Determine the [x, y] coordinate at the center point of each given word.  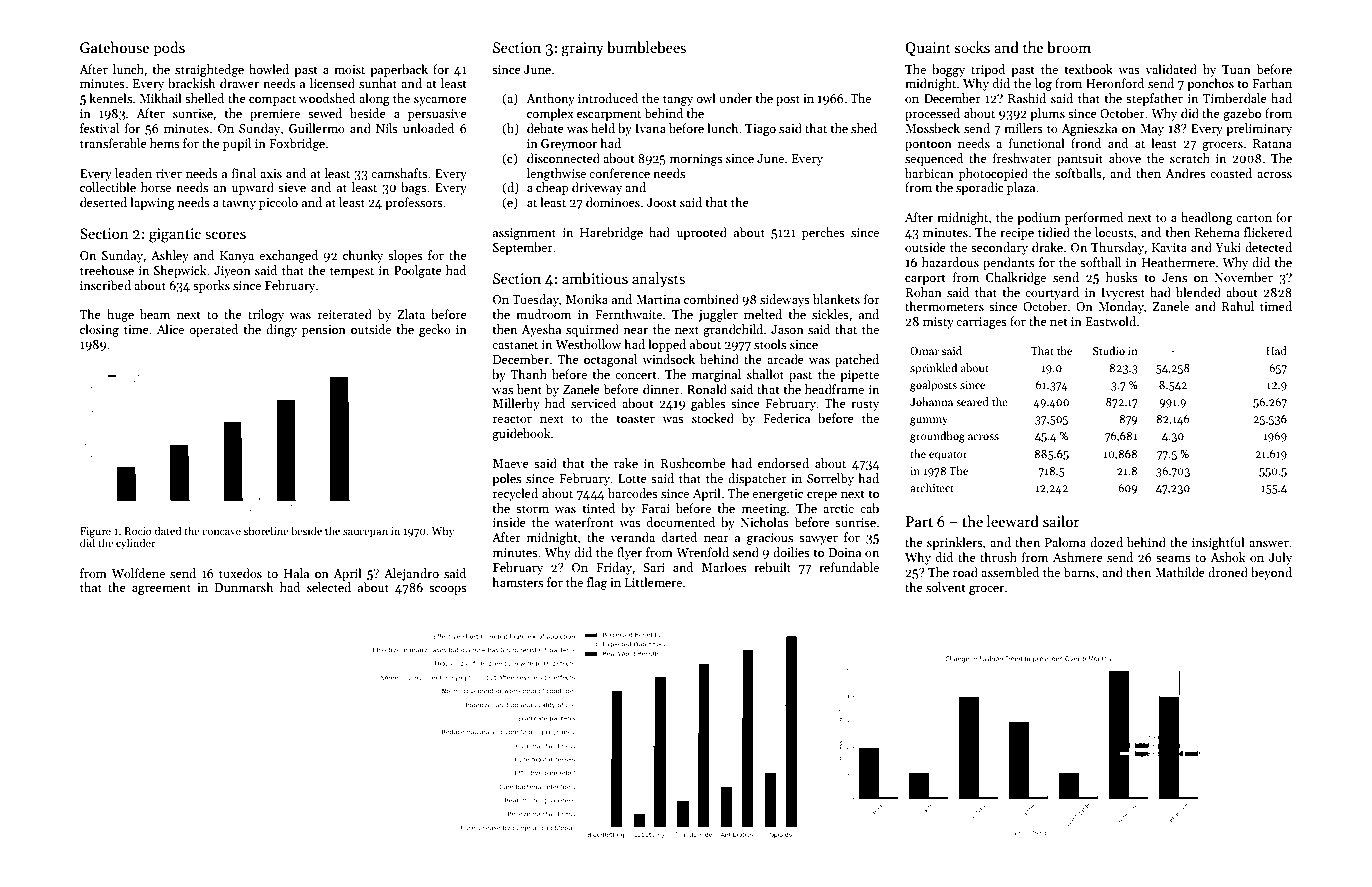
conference [619, 173]
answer [1269, 544]
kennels [110, 98]
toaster [635, 419]
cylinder [136, 543]
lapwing [152, 203]
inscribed [105, 285]
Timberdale [1235, 98]
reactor [512, 419]
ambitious [595, 278]
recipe [1017, 234]
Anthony [550, 99]
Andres [1185, 173]
